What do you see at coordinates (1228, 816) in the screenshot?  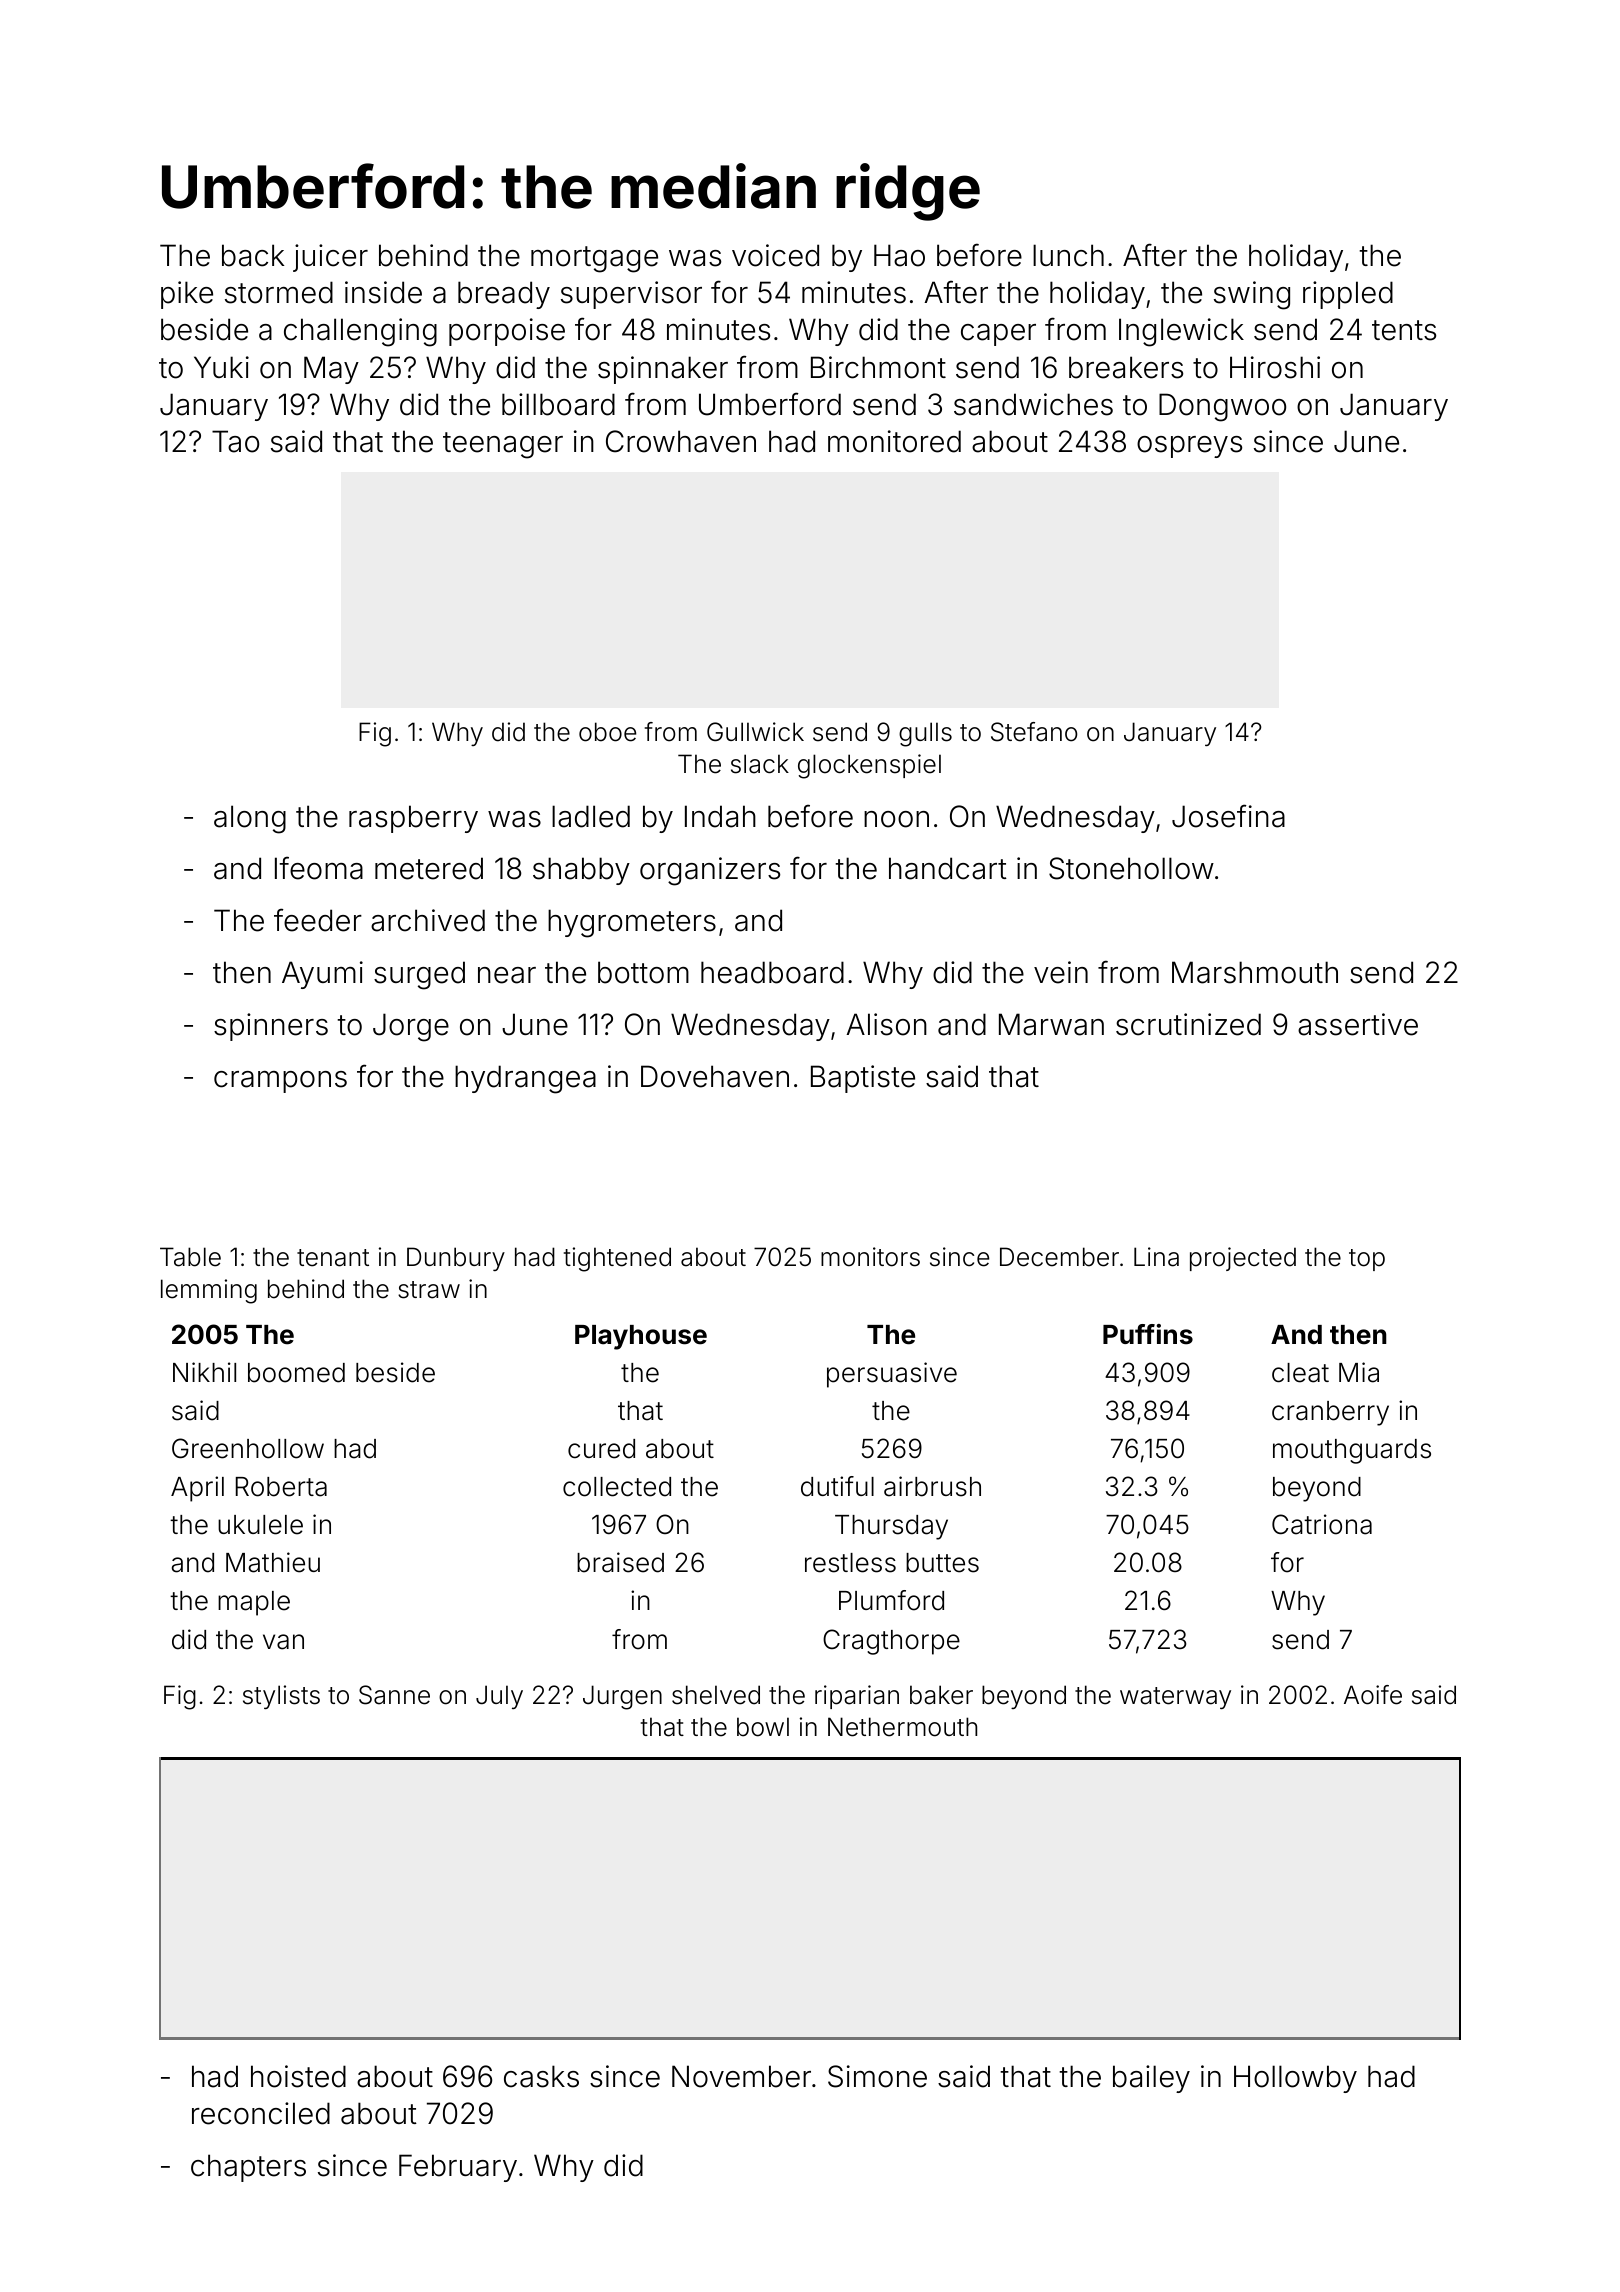 I see `Josefina` at bounding box center [1228, 816].
